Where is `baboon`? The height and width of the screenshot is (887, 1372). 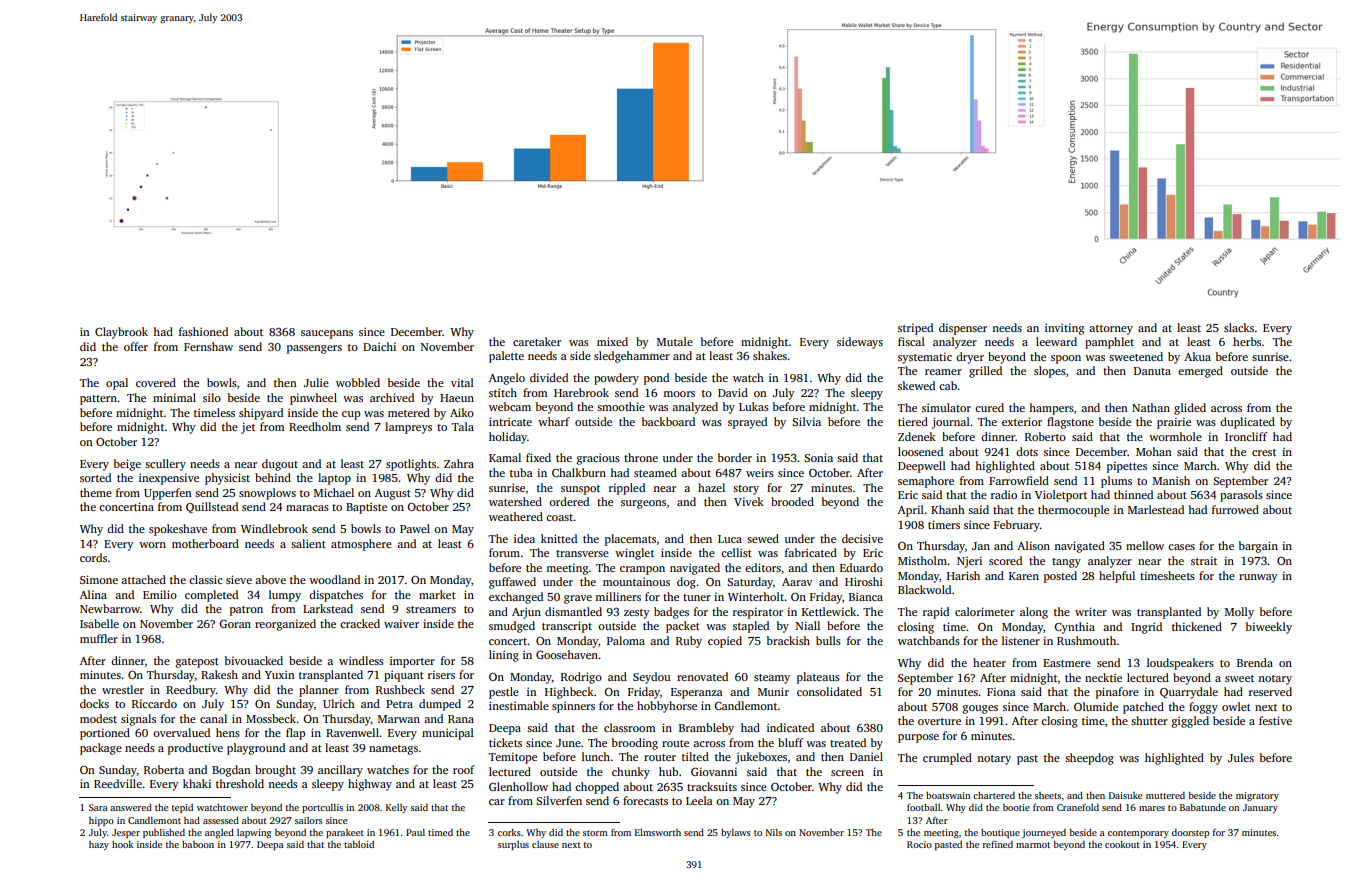
baboon is located at coordinates (198, 844).
